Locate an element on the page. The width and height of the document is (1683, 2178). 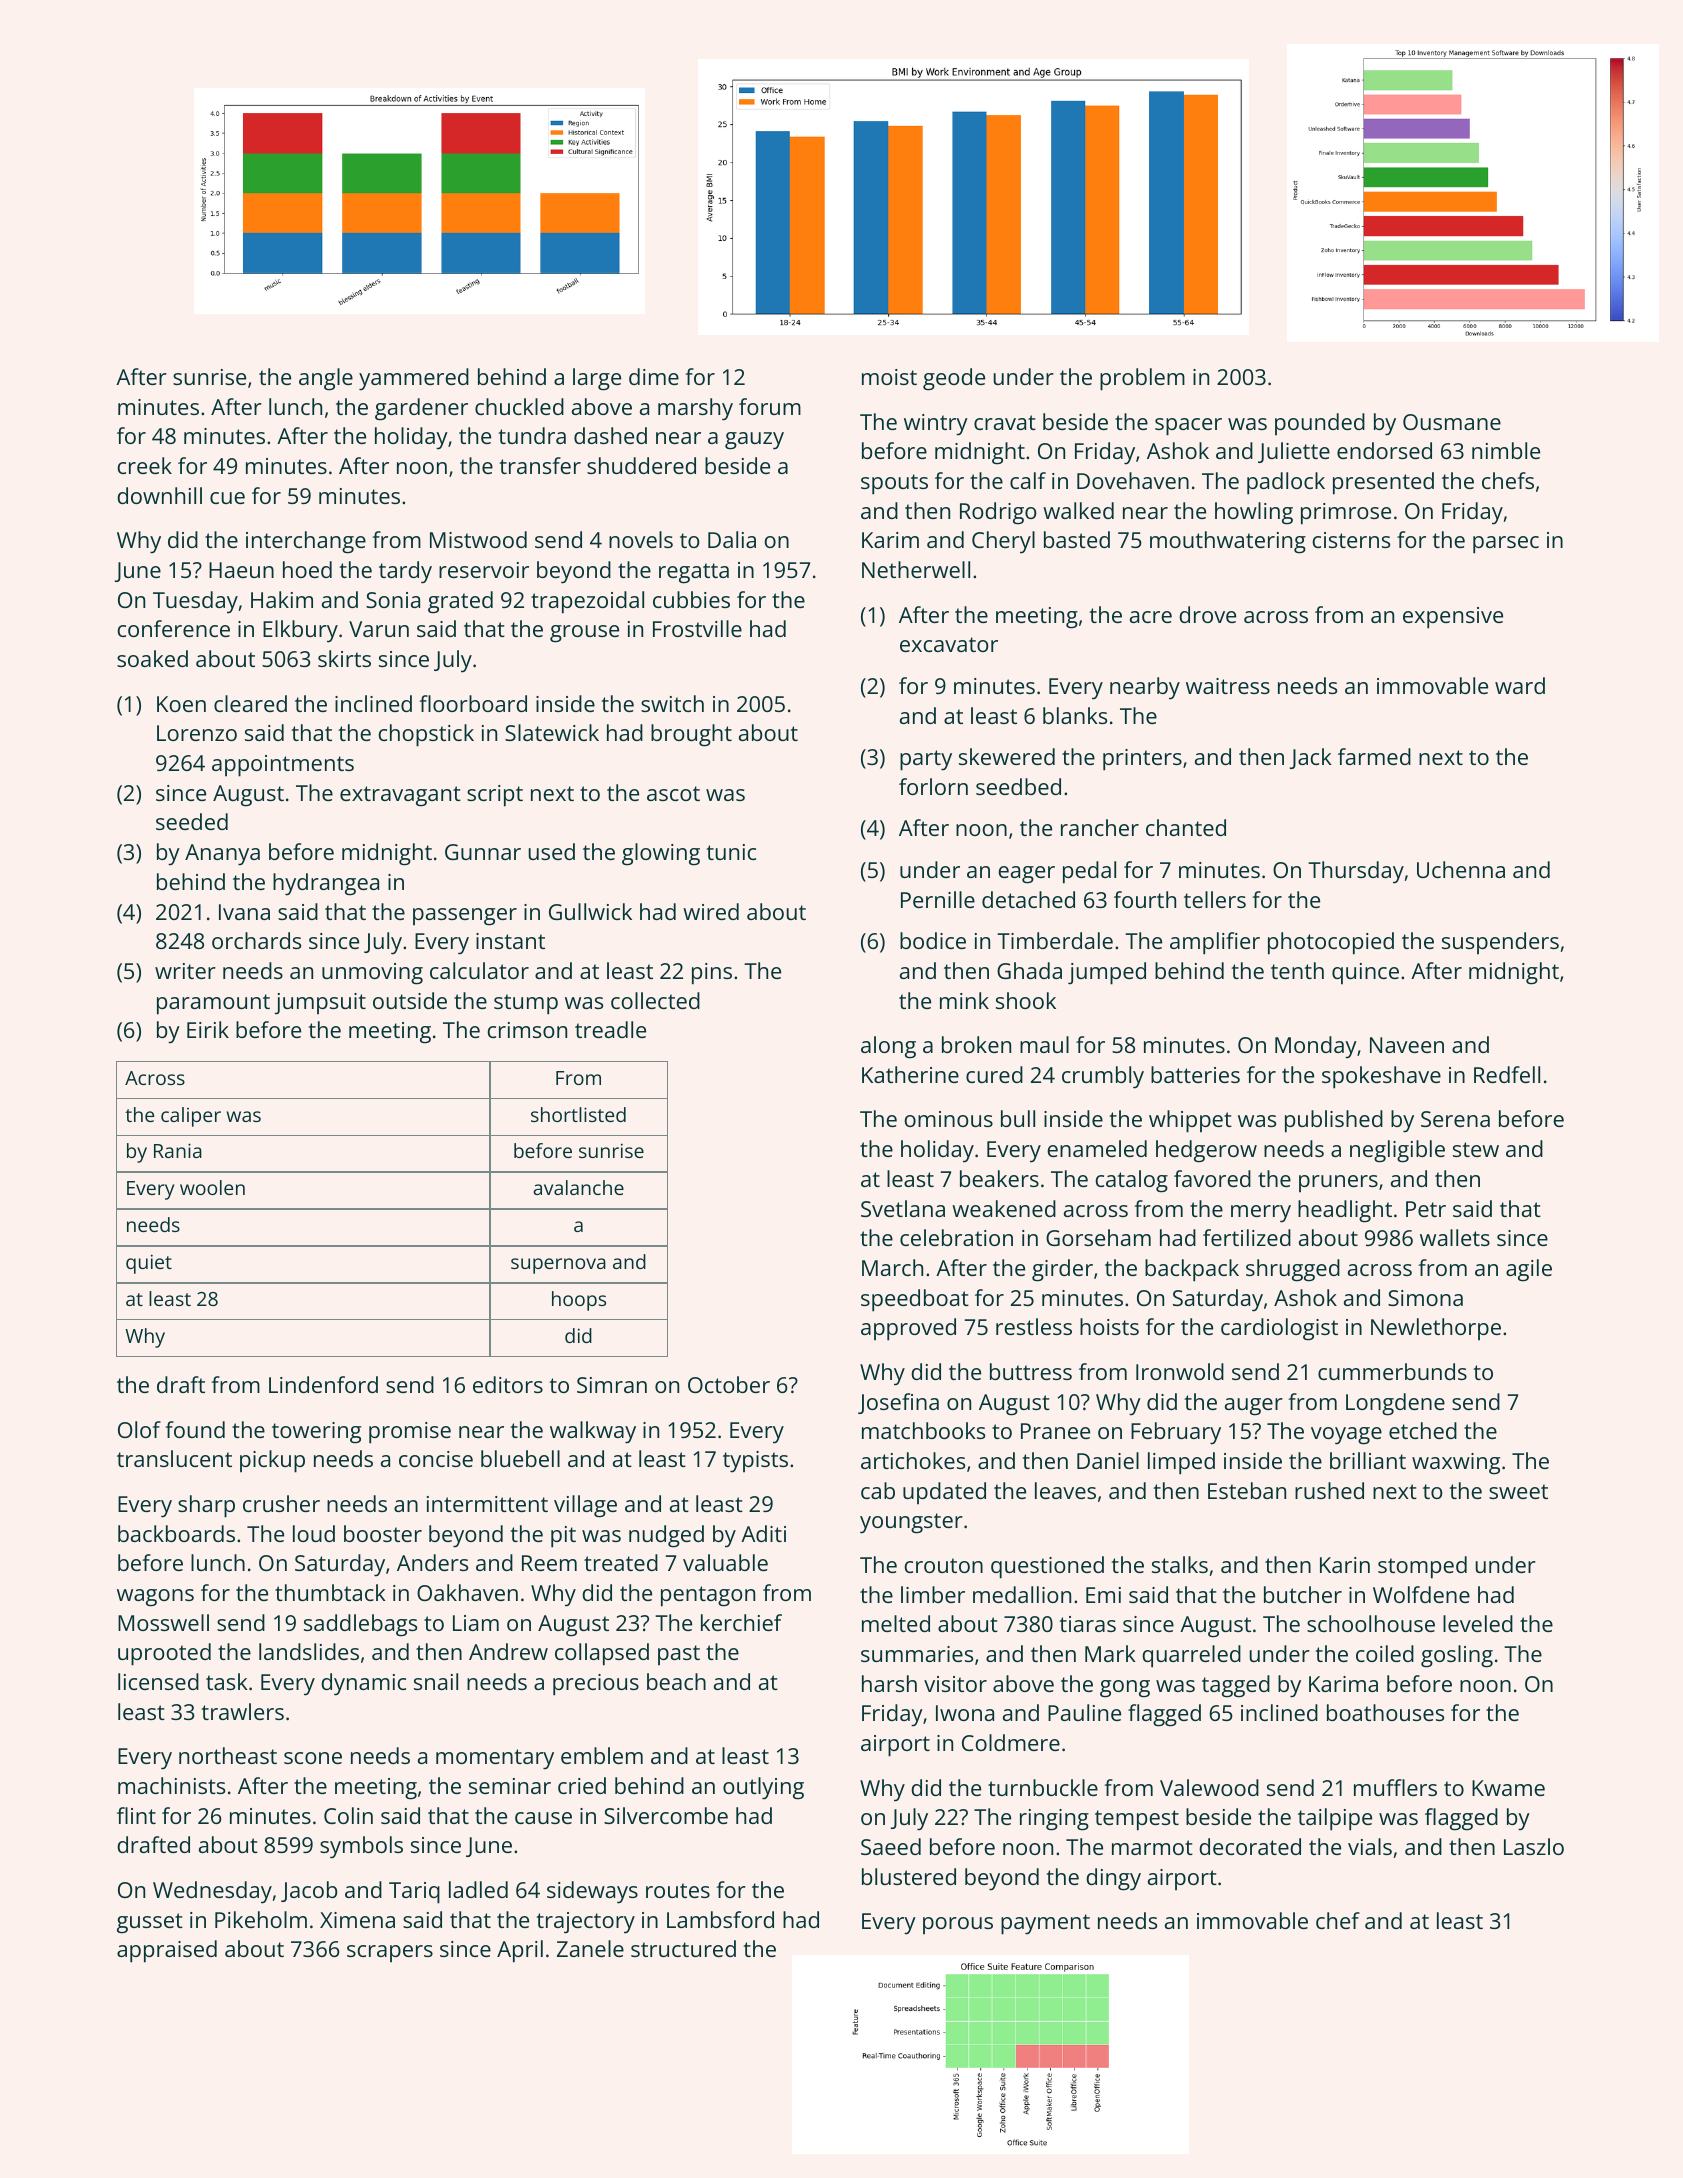
outlying is located at coordinates (763, 1788).
